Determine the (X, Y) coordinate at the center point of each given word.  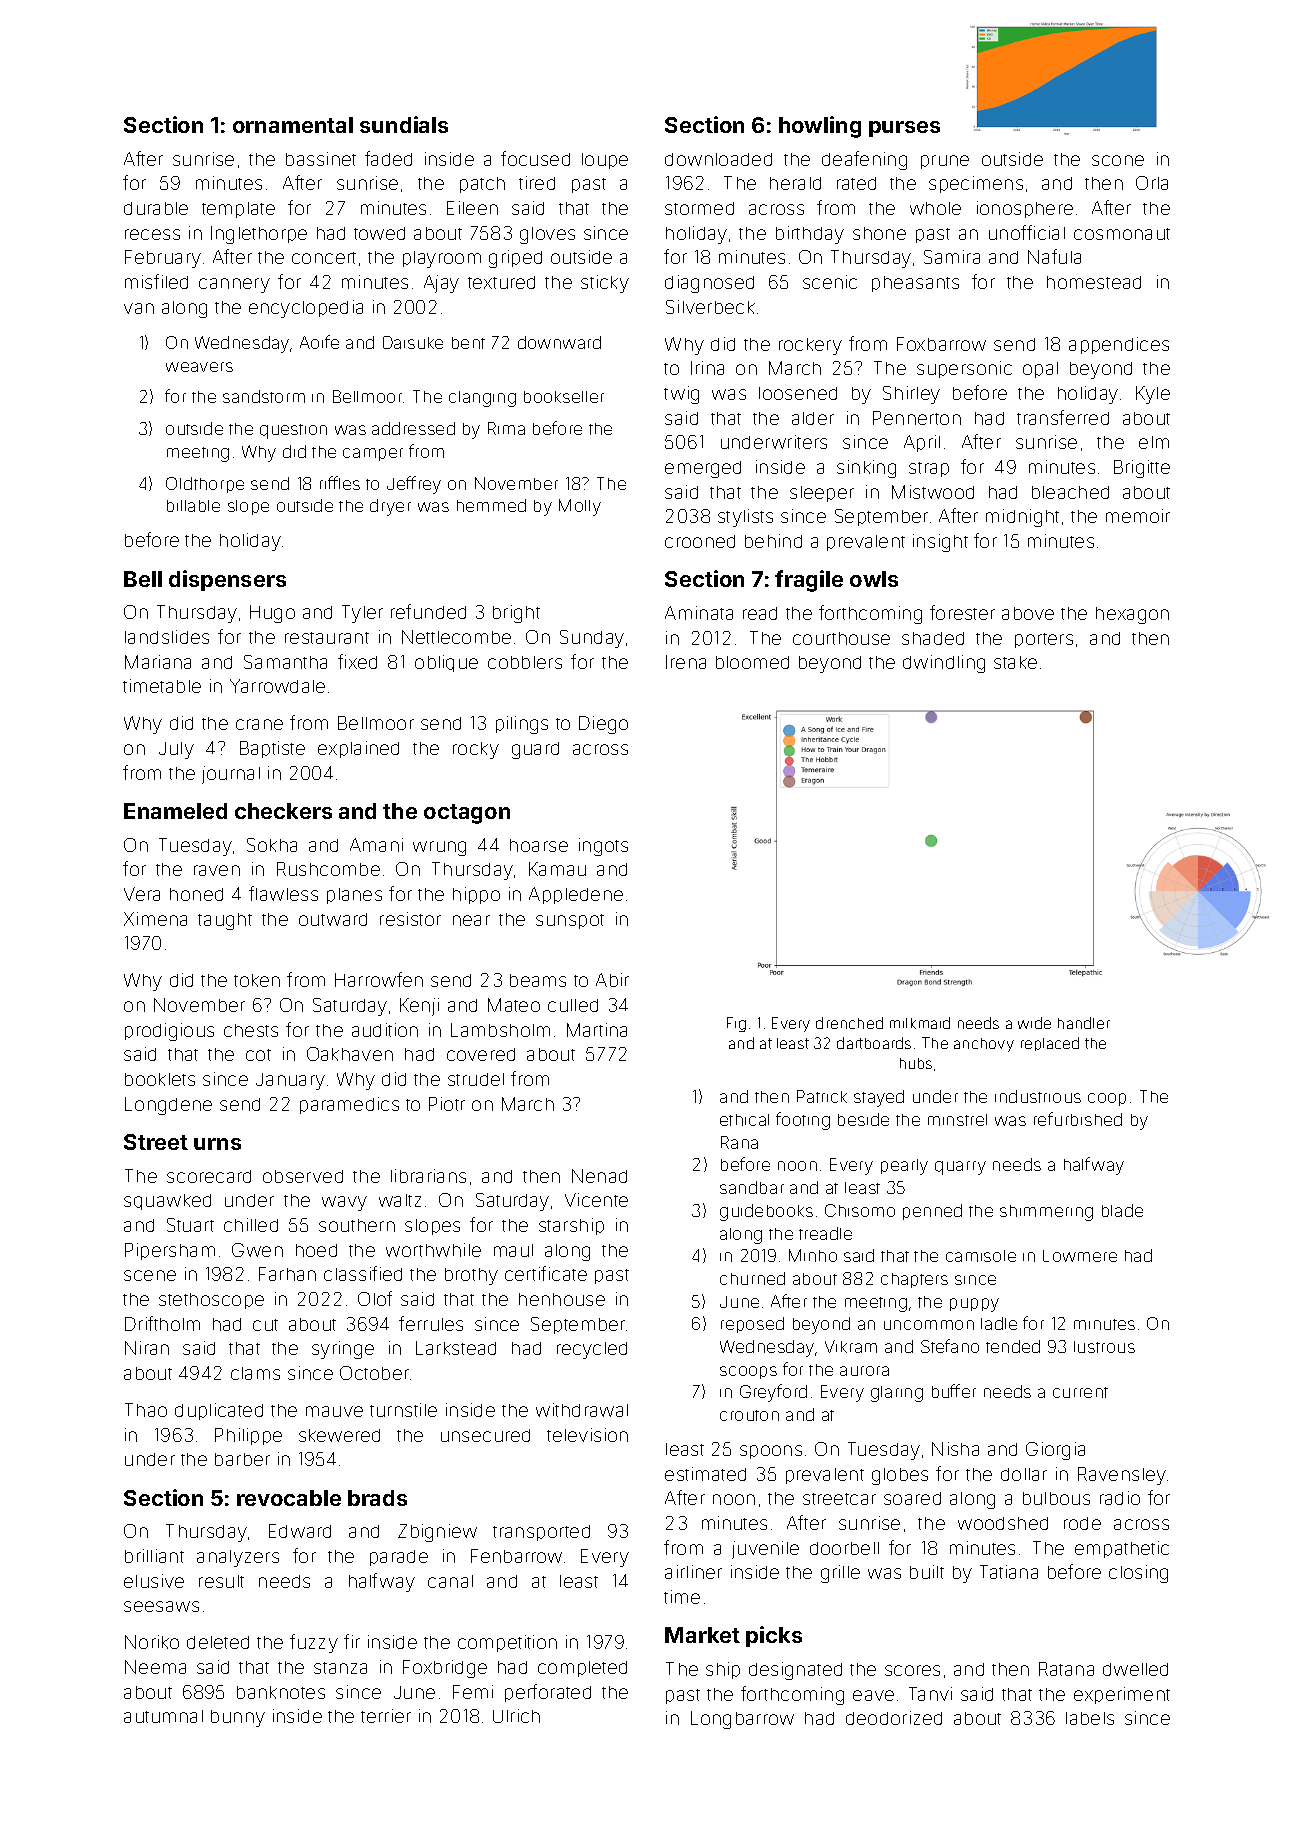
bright (516, 614)
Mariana (158, 662)
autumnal (163, 1716)
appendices (1119, 345)
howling (820, 127)
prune (945, 162)
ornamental (293, 125)
